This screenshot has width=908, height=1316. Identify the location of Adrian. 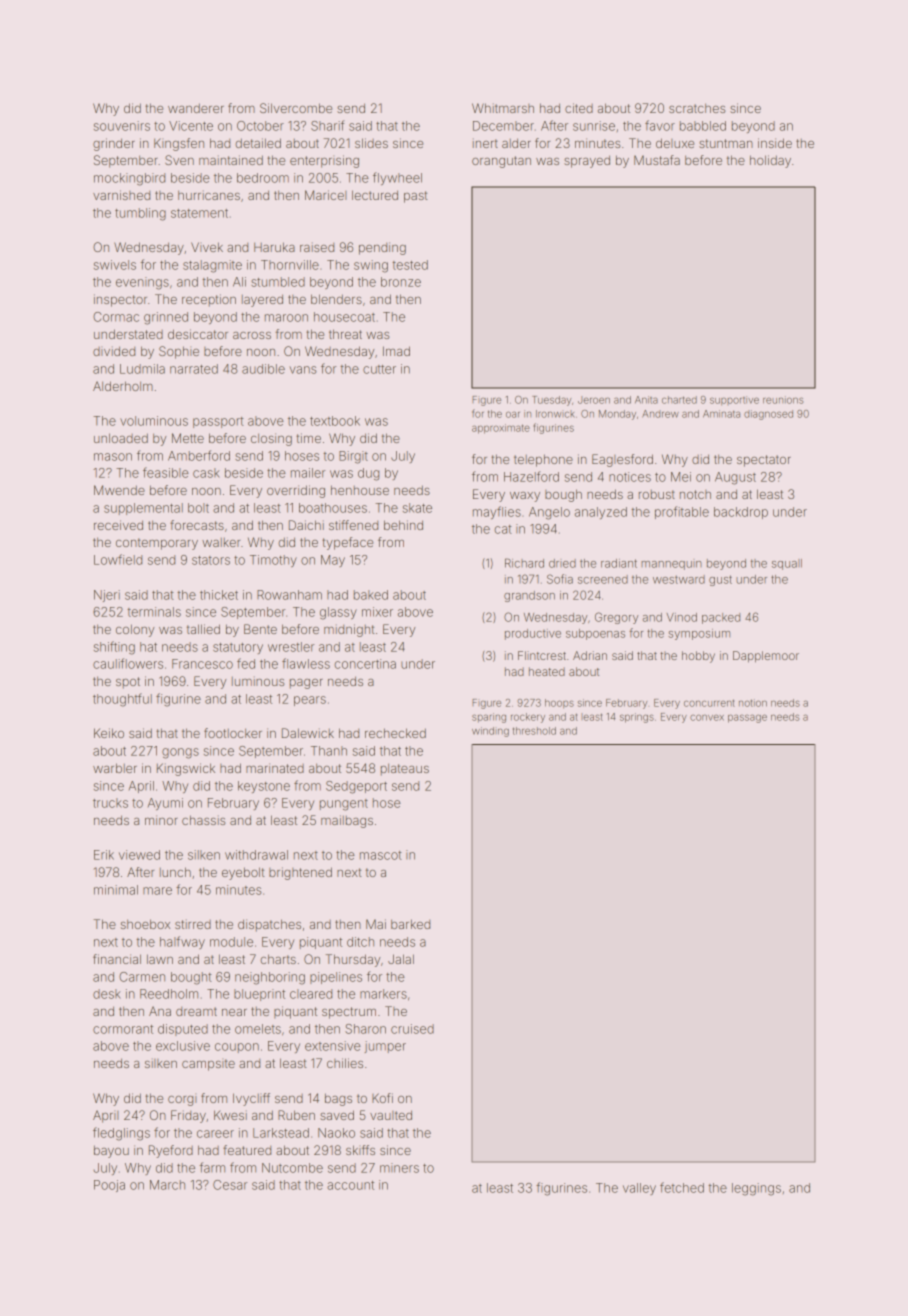
(590, 655).
